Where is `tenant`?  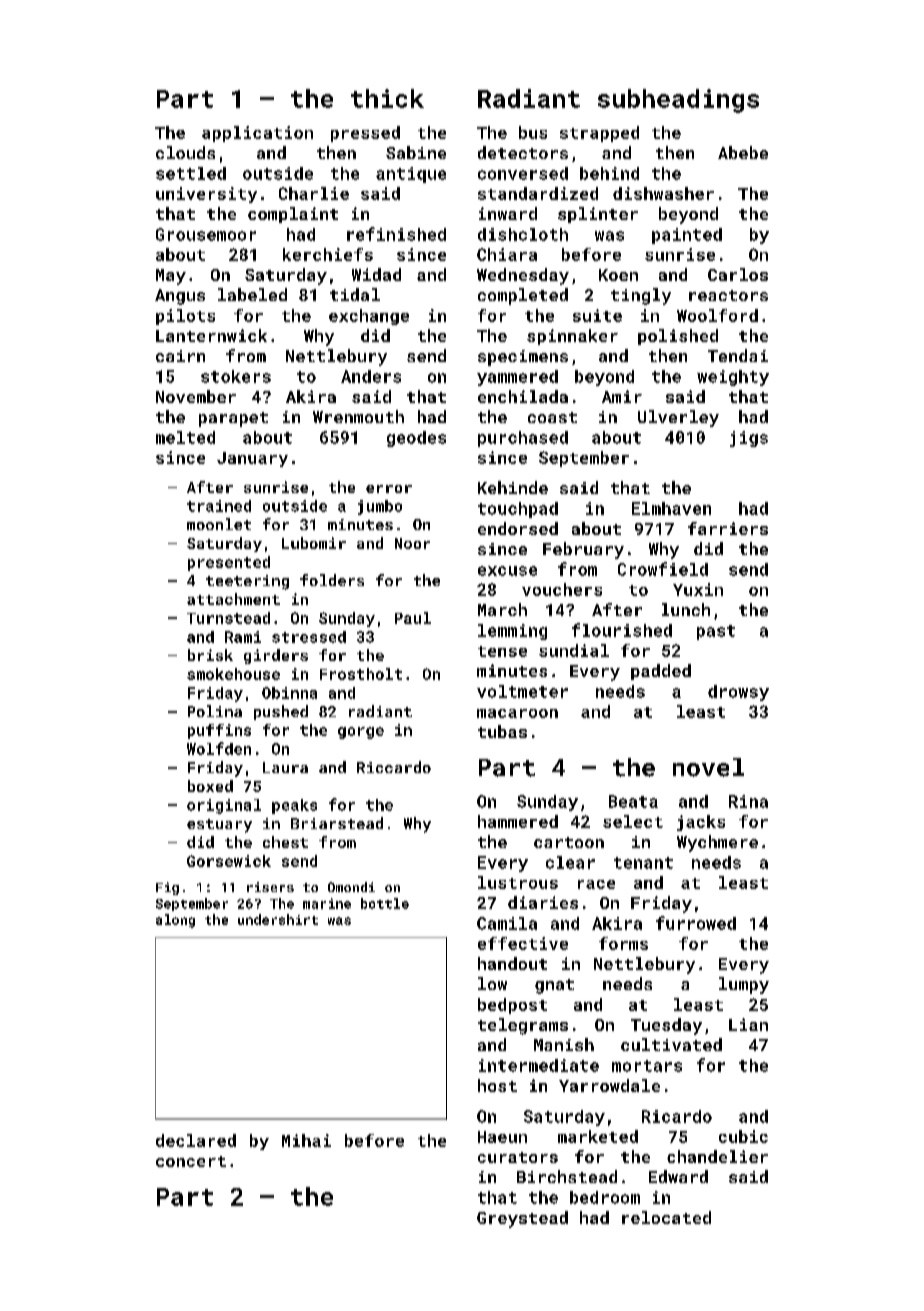 tenant is located at coordinates (643, 863).
